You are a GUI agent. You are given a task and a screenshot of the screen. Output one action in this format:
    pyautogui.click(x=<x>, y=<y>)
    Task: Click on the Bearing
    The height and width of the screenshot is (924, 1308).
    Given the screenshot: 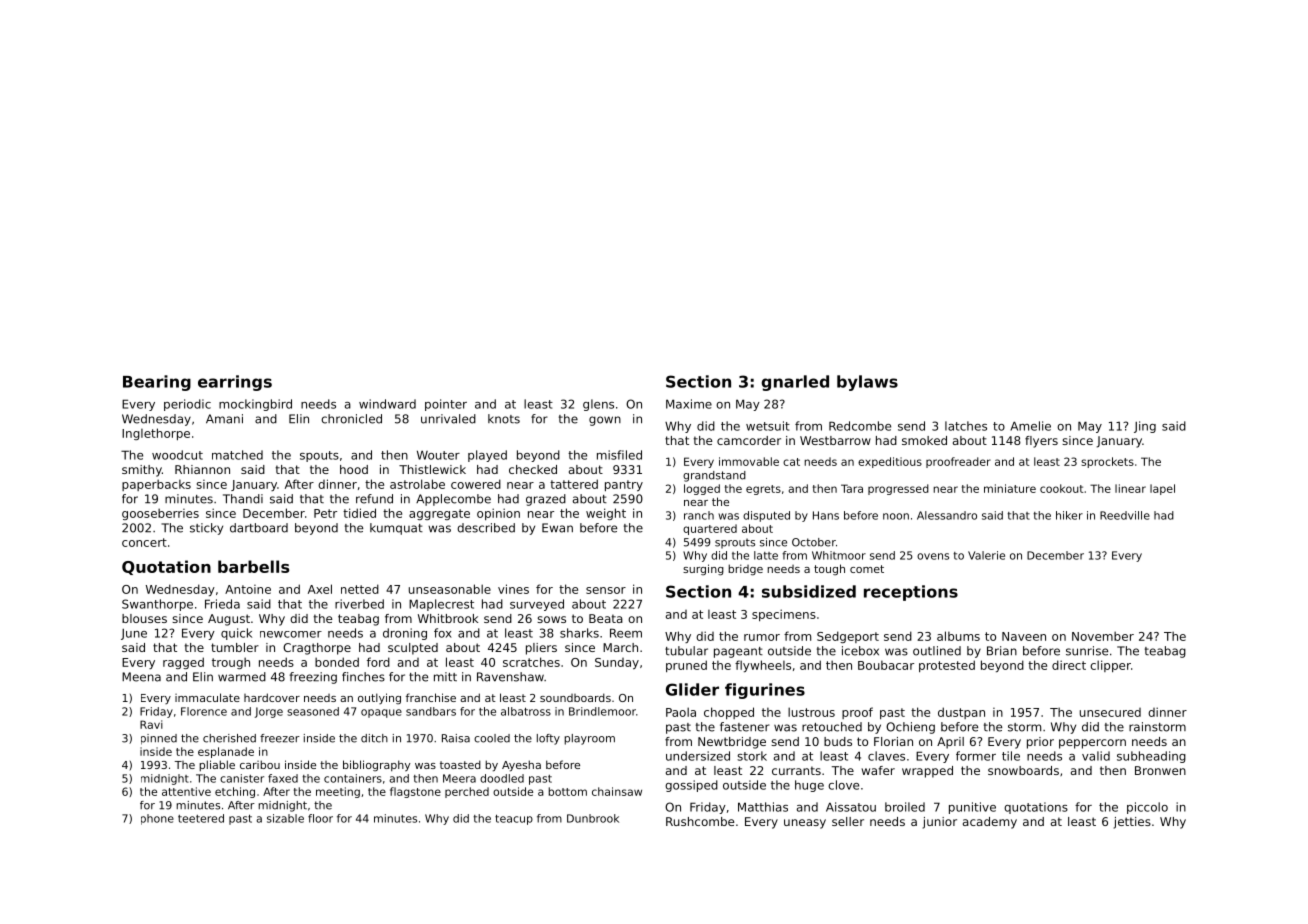 What is the action you would take?
    pyautogui.click(x=157, y=383)
